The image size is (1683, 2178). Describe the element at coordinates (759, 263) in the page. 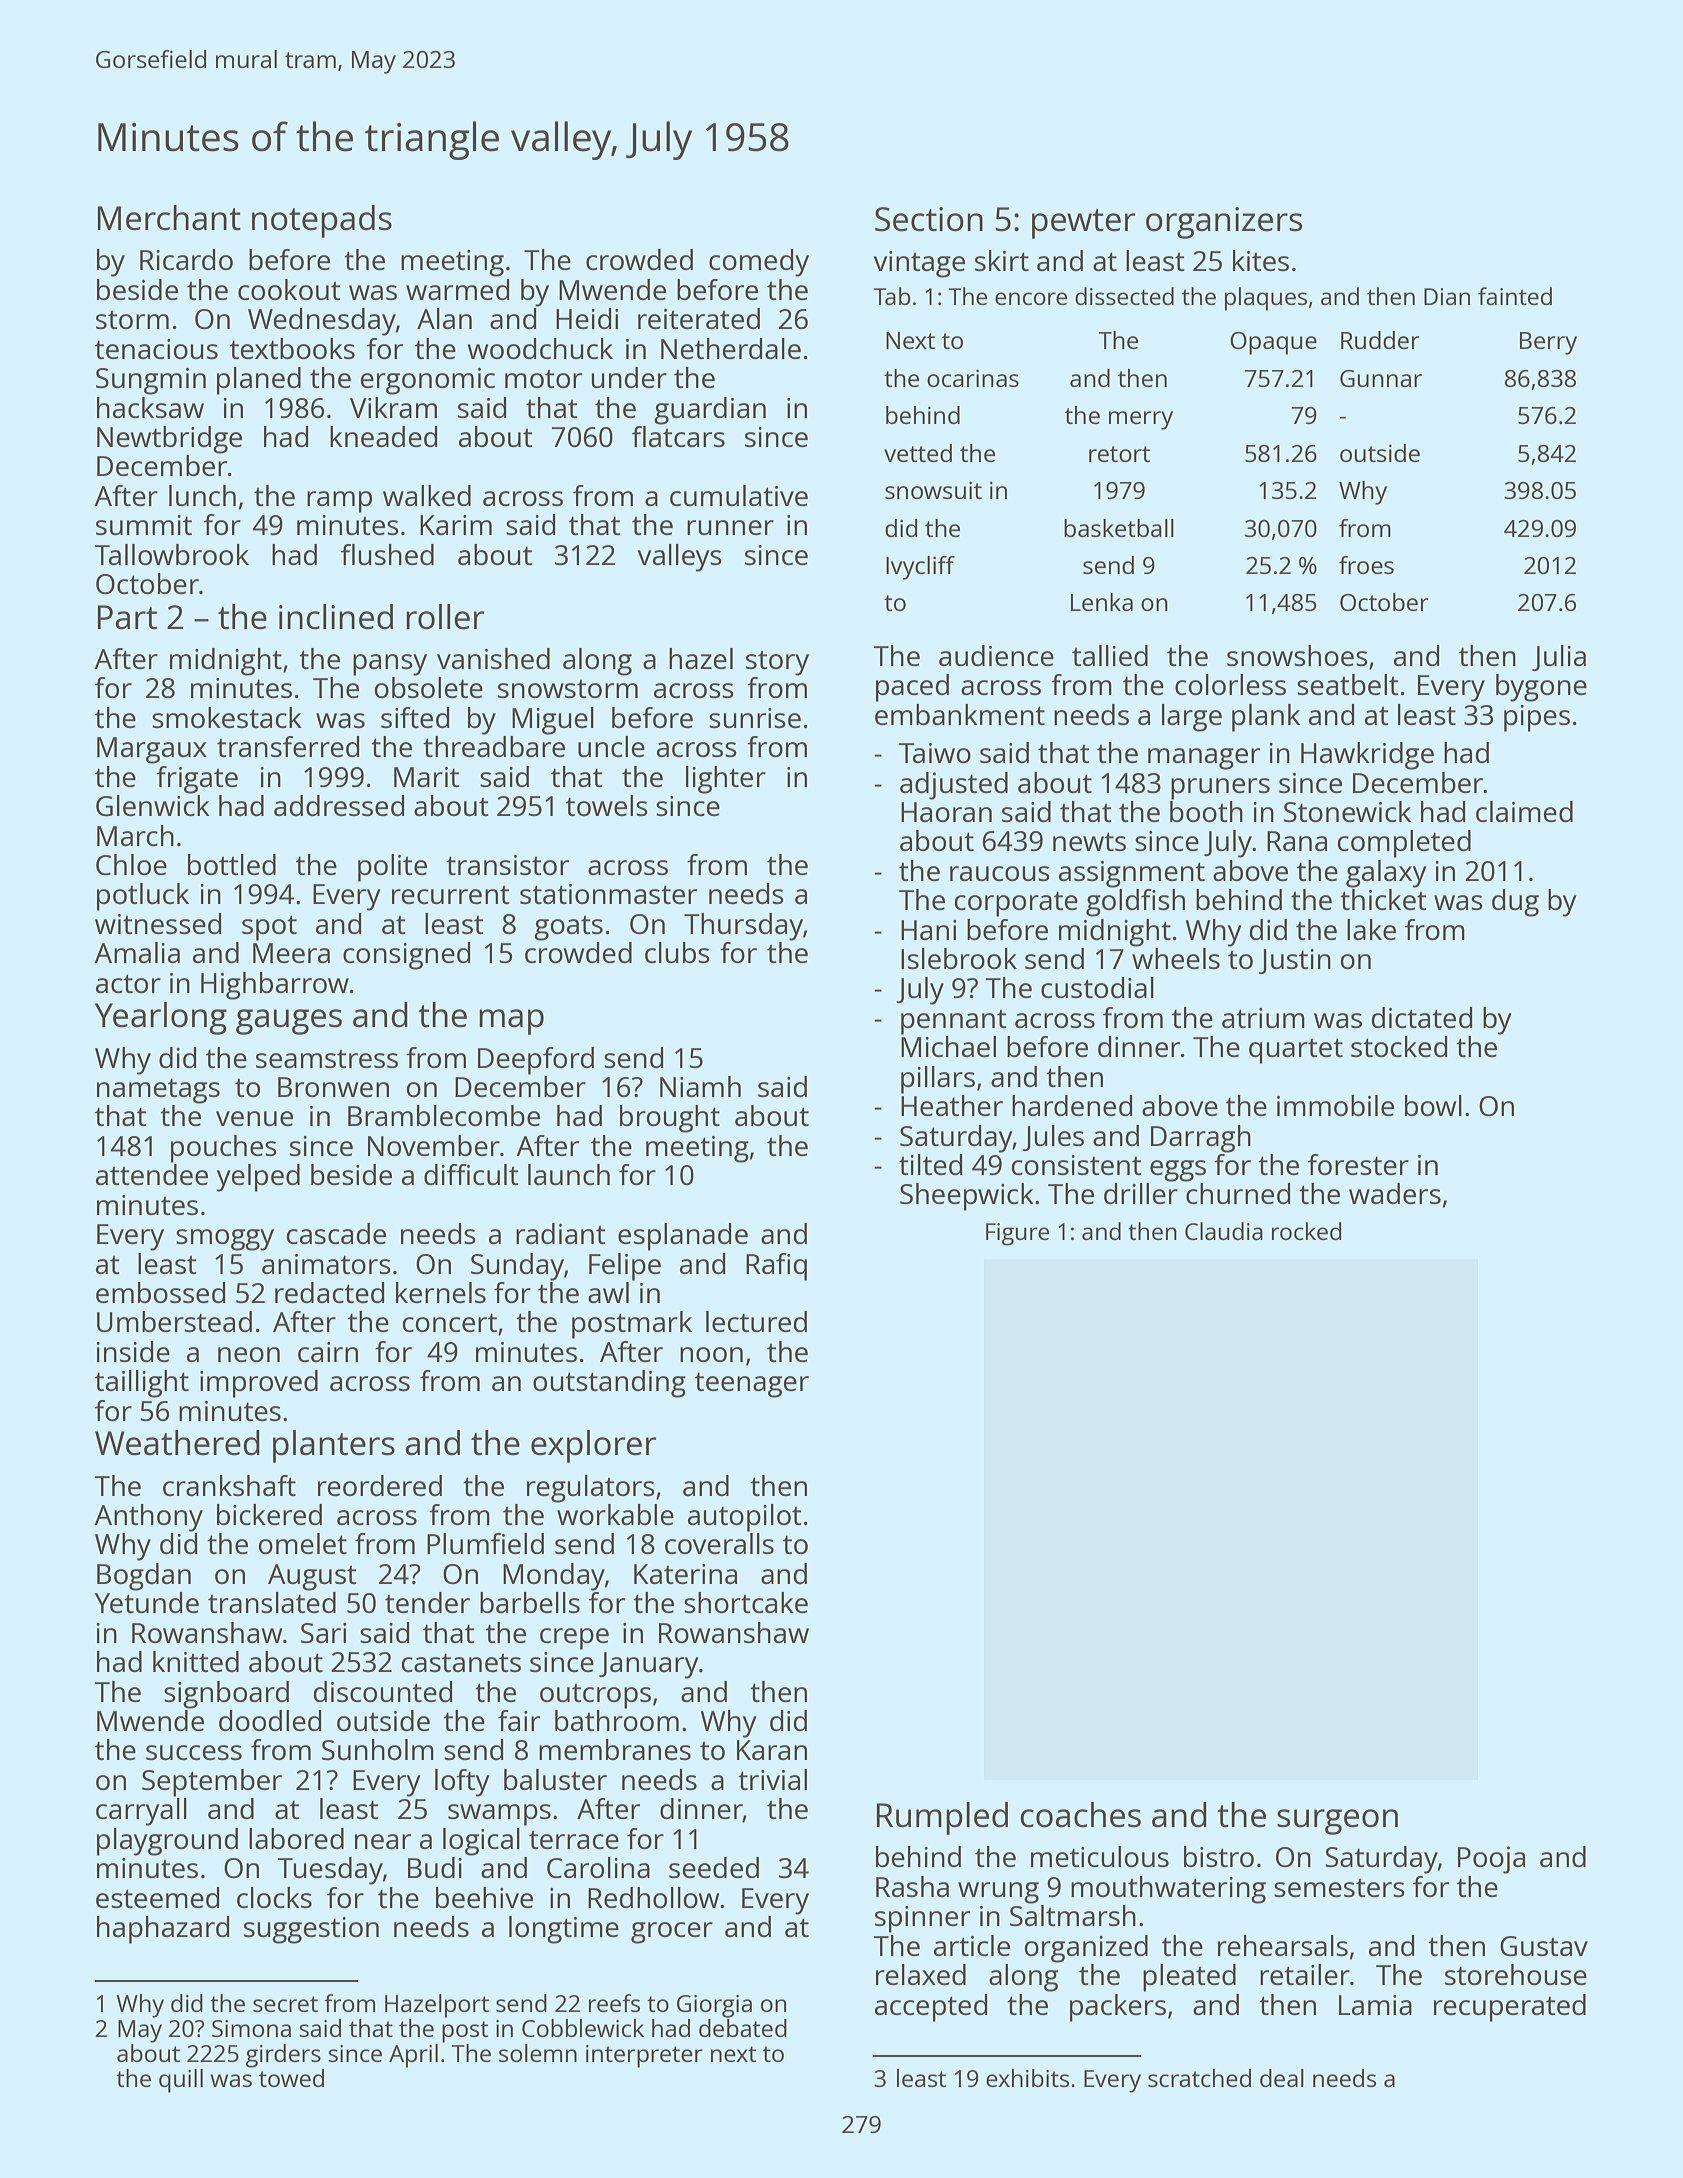

I see `comedy` at that location.
